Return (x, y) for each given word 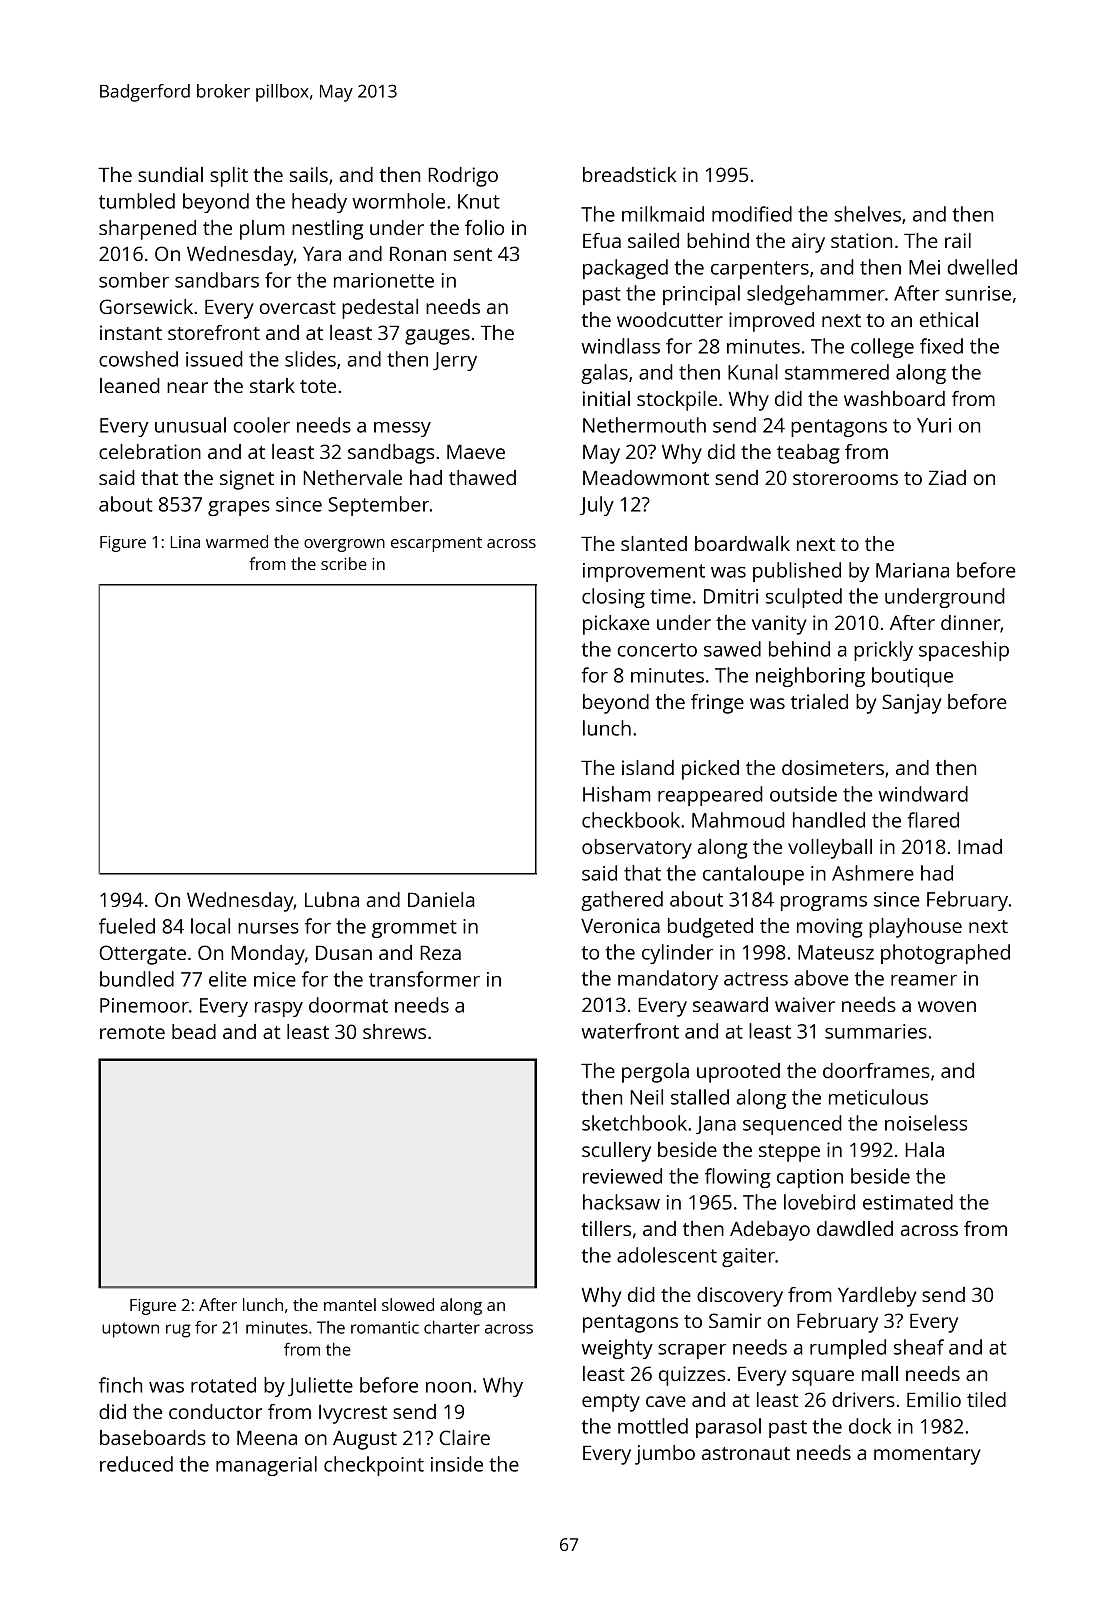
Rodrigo (463, 177)
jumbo (665, 1455)
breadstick (630, 174)
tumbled (137, 201)
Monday (268, 955)
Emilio (934, 1399)
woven (947, 1006)
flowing (738, 1178)
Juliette (320, 1386)
